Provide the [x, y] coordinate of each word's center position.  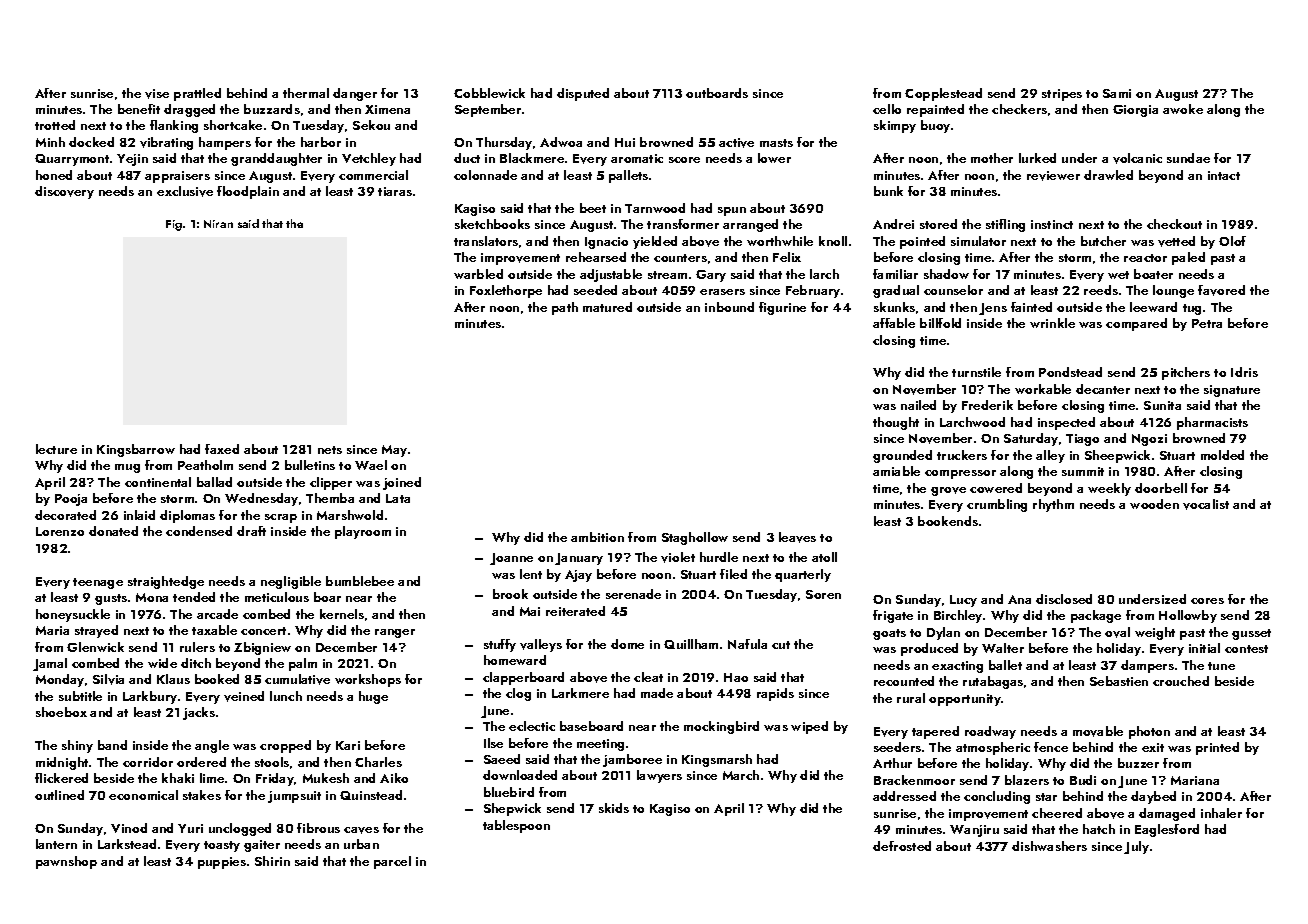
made [657, 693]
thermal [306, 93]
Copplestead [943, 94]
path [565, 308]
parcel [392, 862]
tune [1221, 666]
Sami [1117, 93]
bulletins [310, 465]
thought [896, 423]
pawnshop [66, 862]
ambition [597, 537]
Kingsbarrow [136, 450]
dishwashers [1049, 846]
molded [1222, 455]
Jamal [50, 664]
